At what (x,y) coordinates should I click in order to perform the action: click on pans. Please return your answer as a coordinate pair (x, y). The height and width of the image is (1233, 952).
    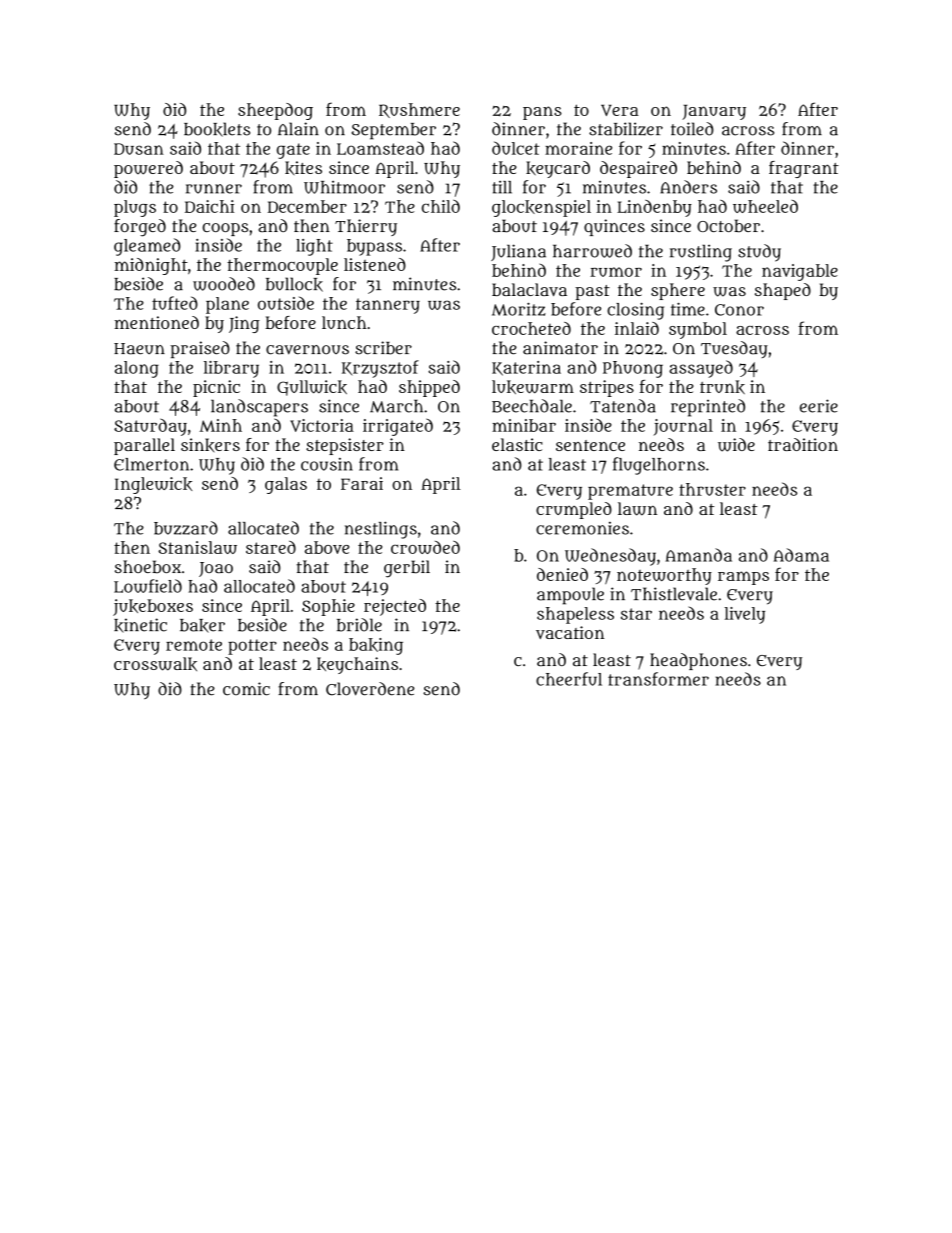
    Looking at the image, I should click on (542, 113).
